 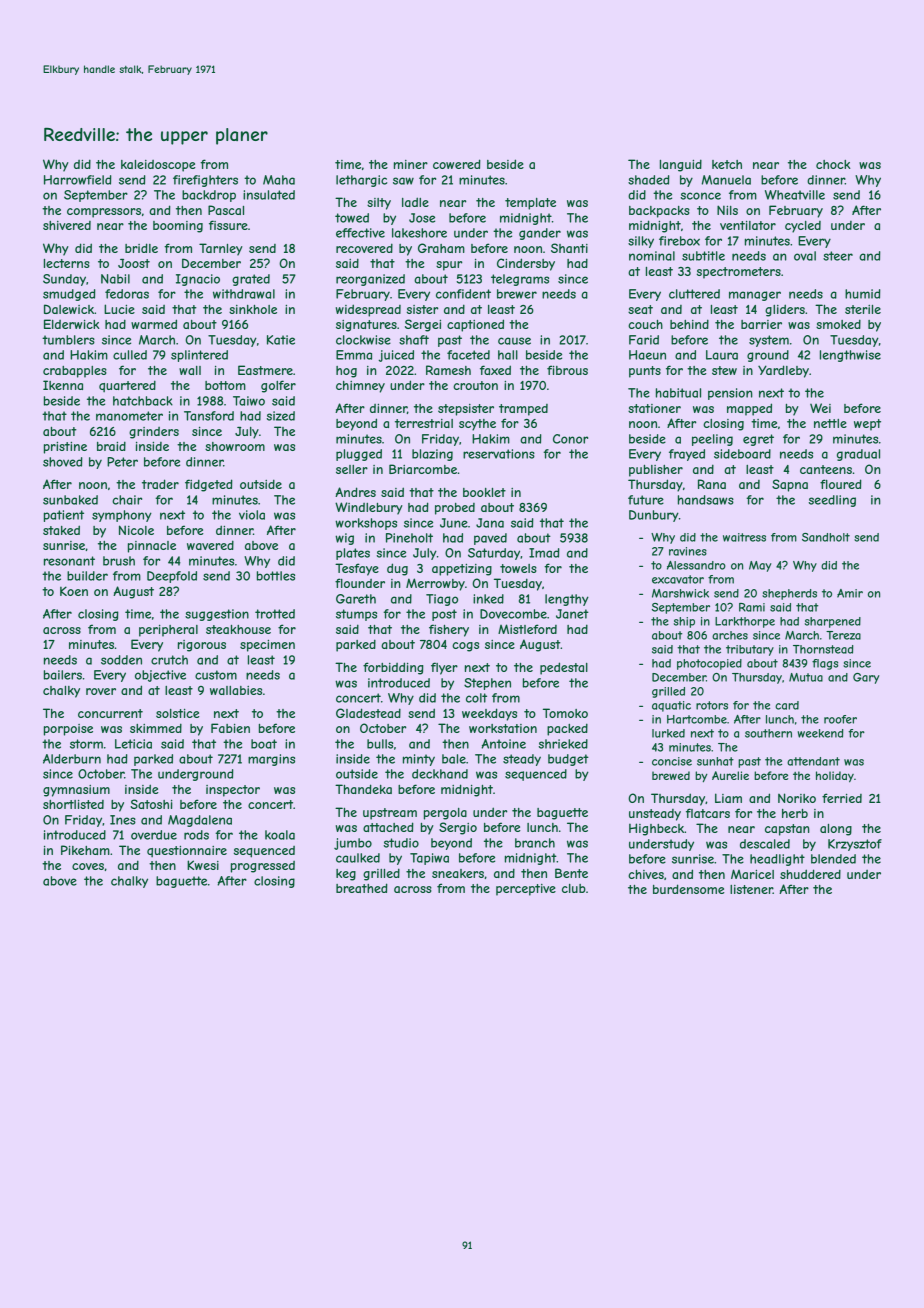 What do you see at coordinates (574, 888) in the document?
I see `club` at bounding box center [574, 888].
